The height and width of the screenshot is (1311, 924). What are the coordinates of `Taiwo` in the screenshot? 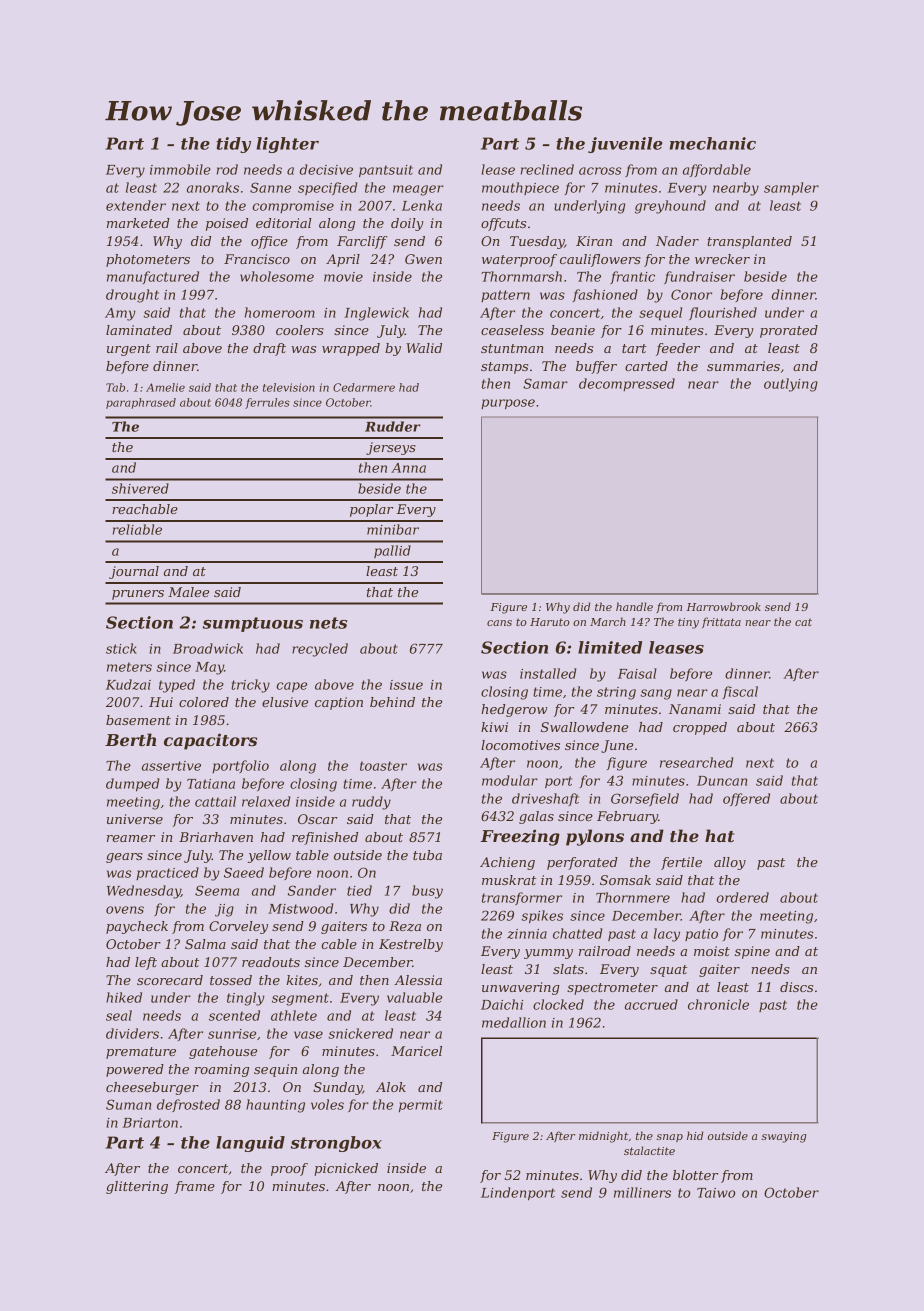 It's located at (716, 1193).
